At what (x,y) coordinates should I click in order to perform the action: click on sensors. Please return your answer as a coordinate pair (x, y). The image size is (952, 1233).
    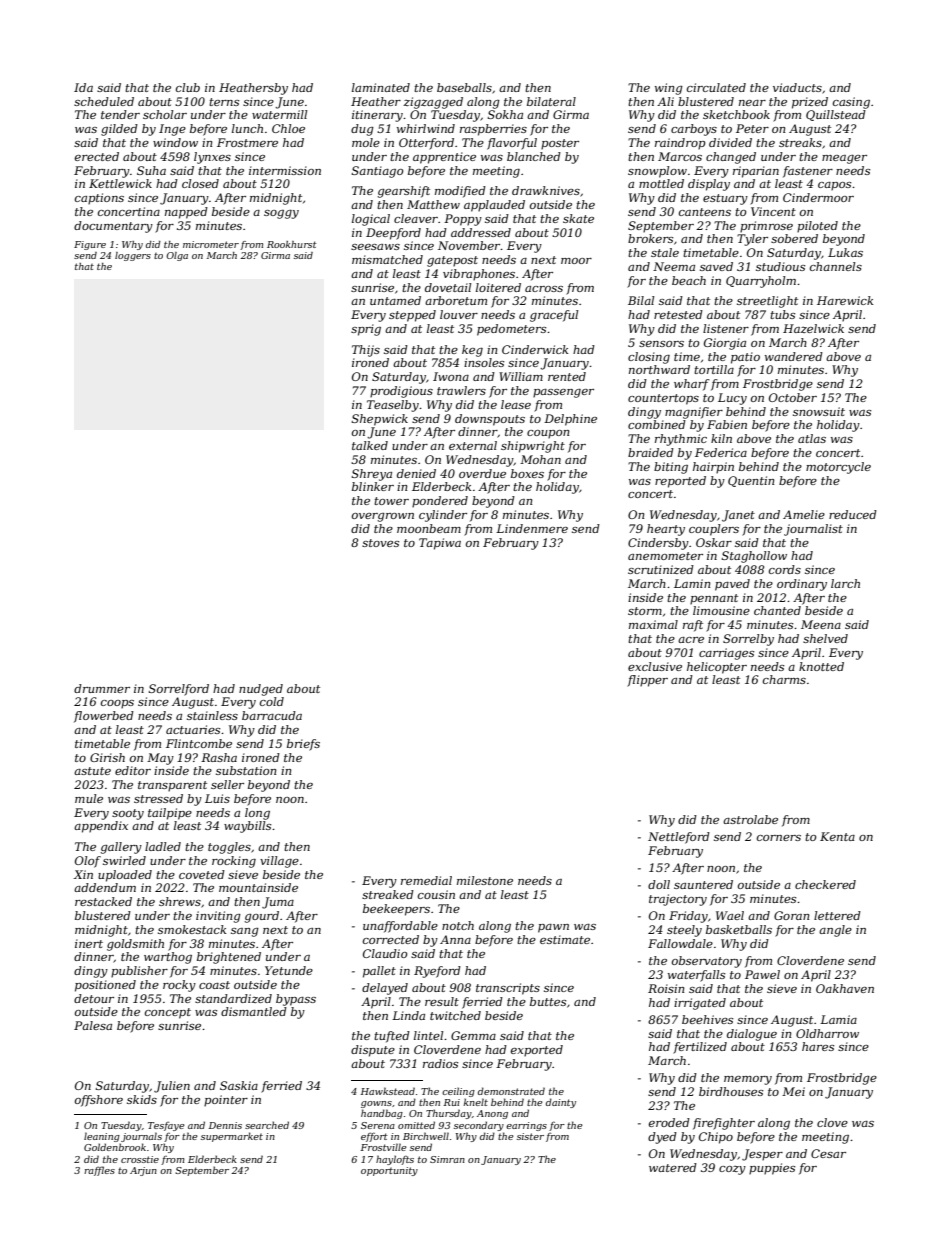
    Looking at the image, I should click on (661, 344).
